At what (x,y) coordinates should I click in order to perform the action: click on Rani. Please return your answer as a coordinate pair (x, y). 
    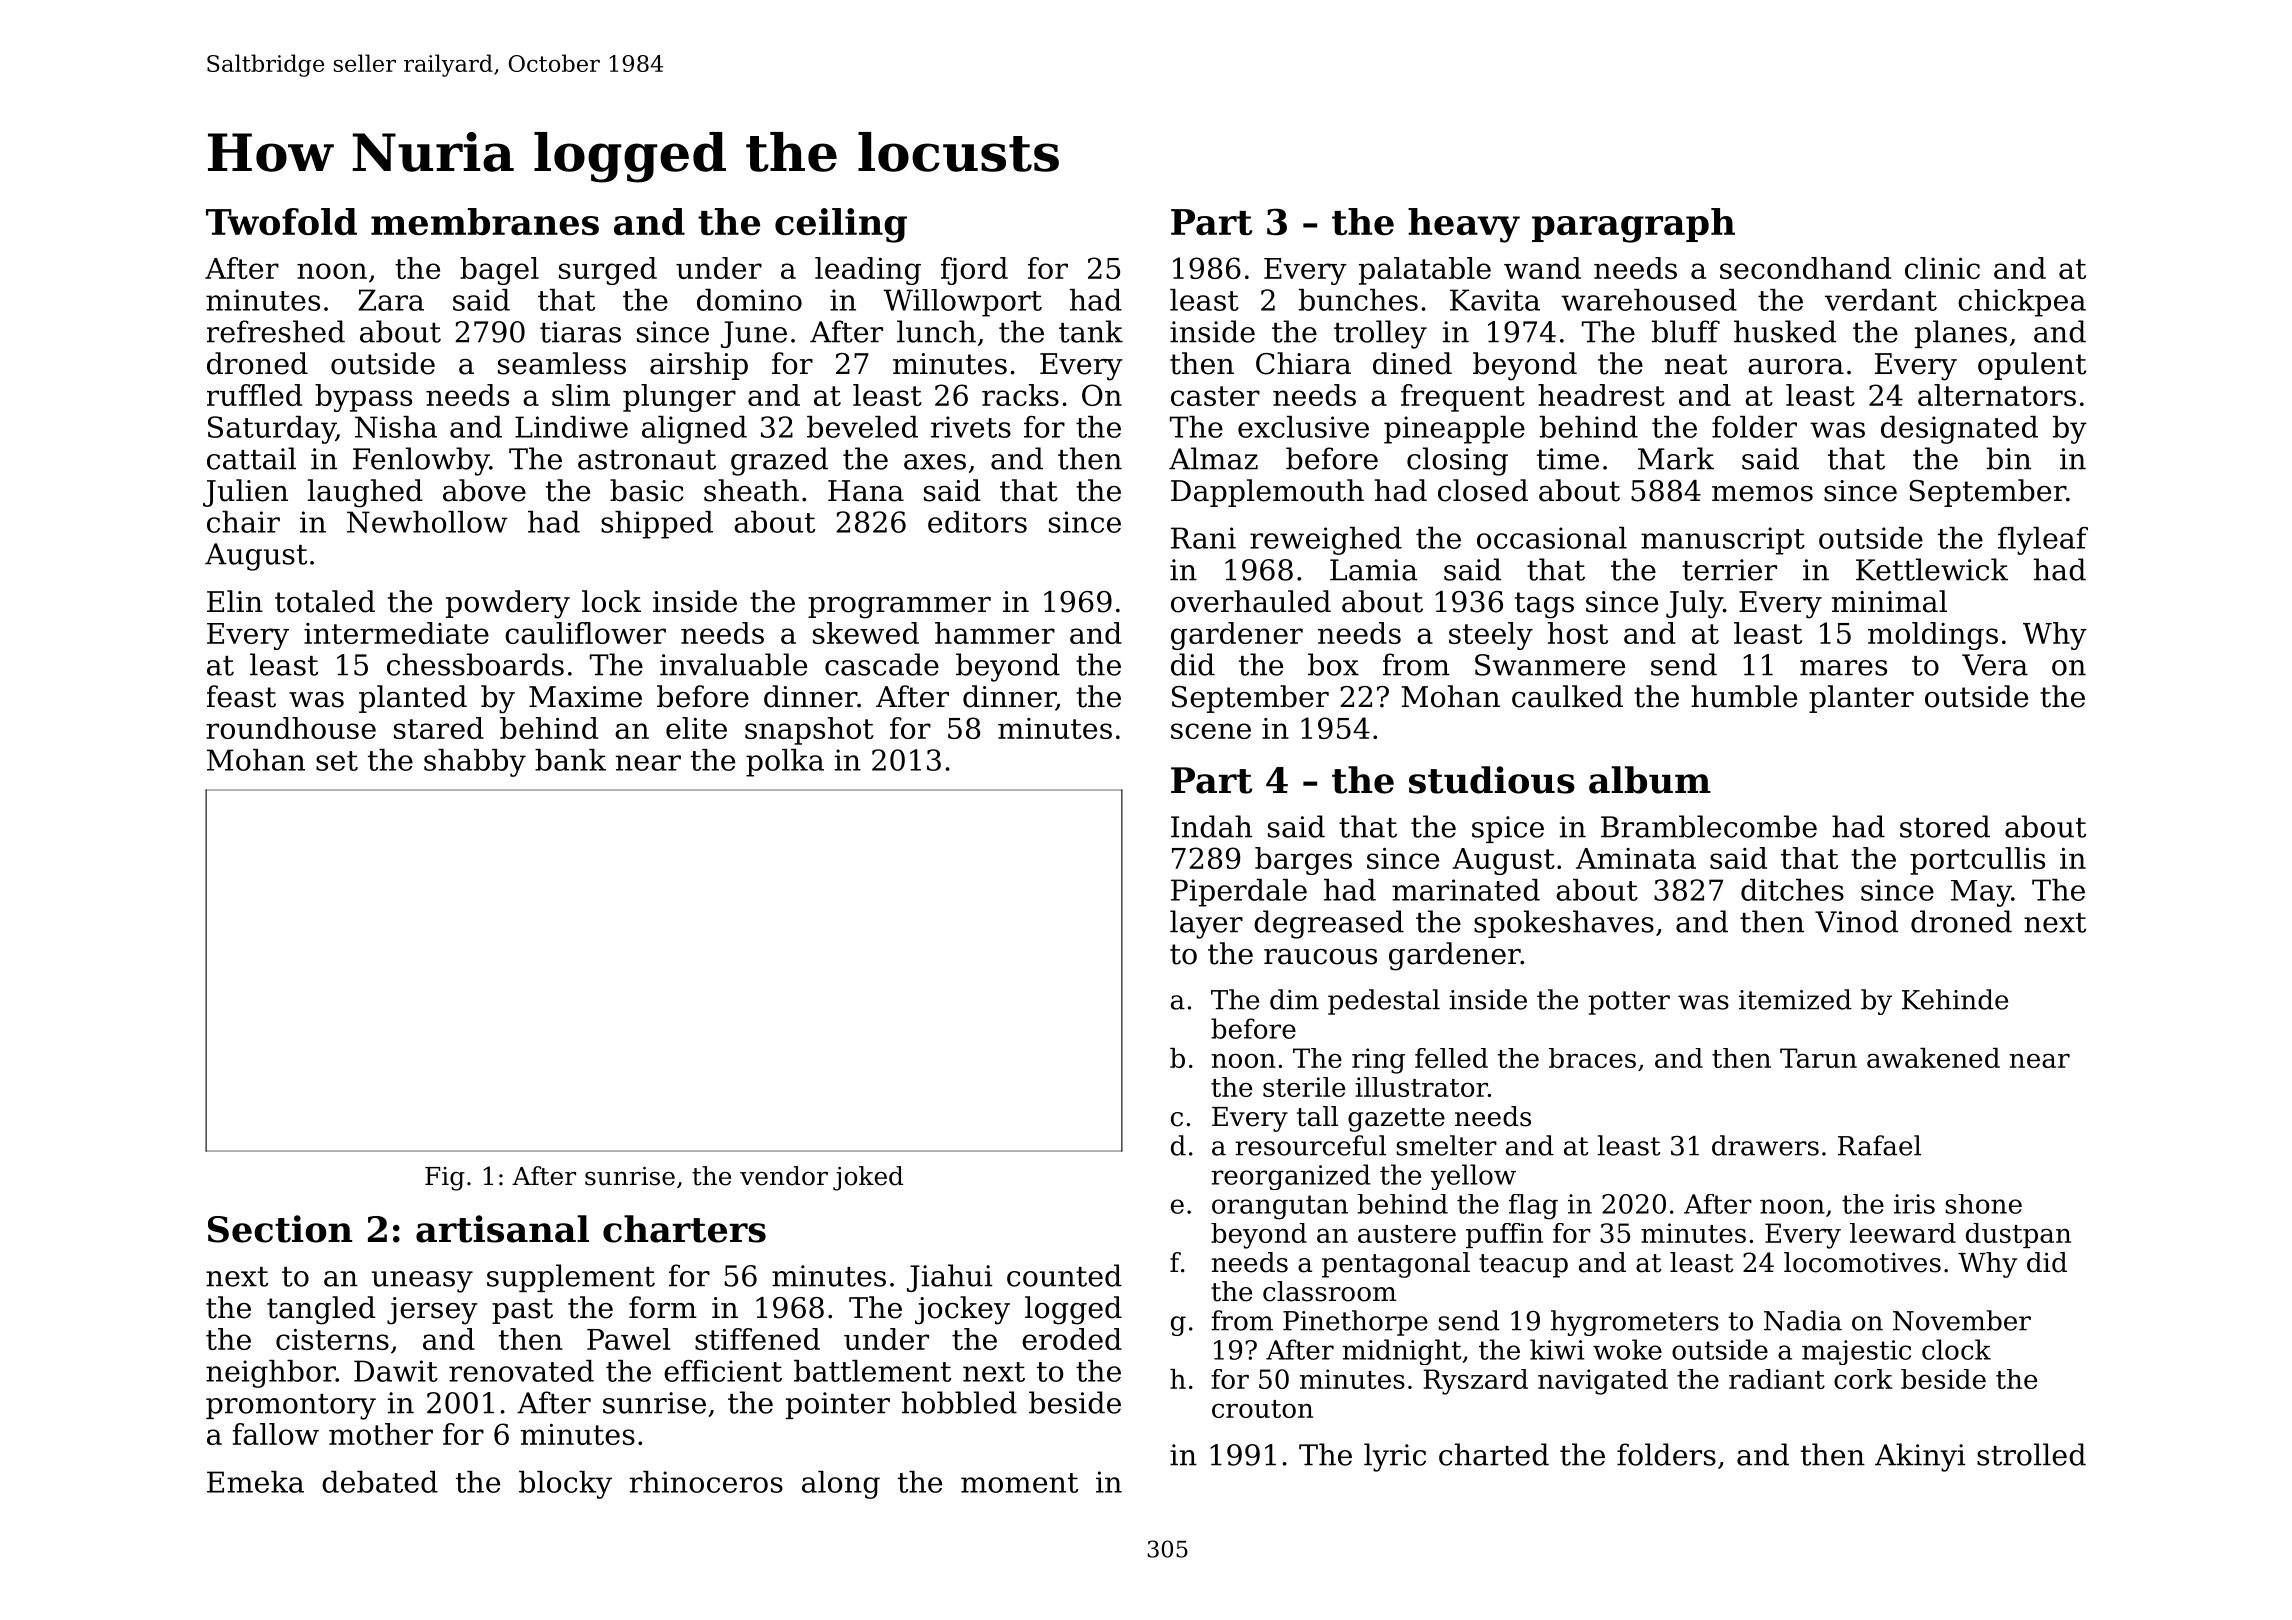
    Looking at the image, I should click on (1203, 538).
